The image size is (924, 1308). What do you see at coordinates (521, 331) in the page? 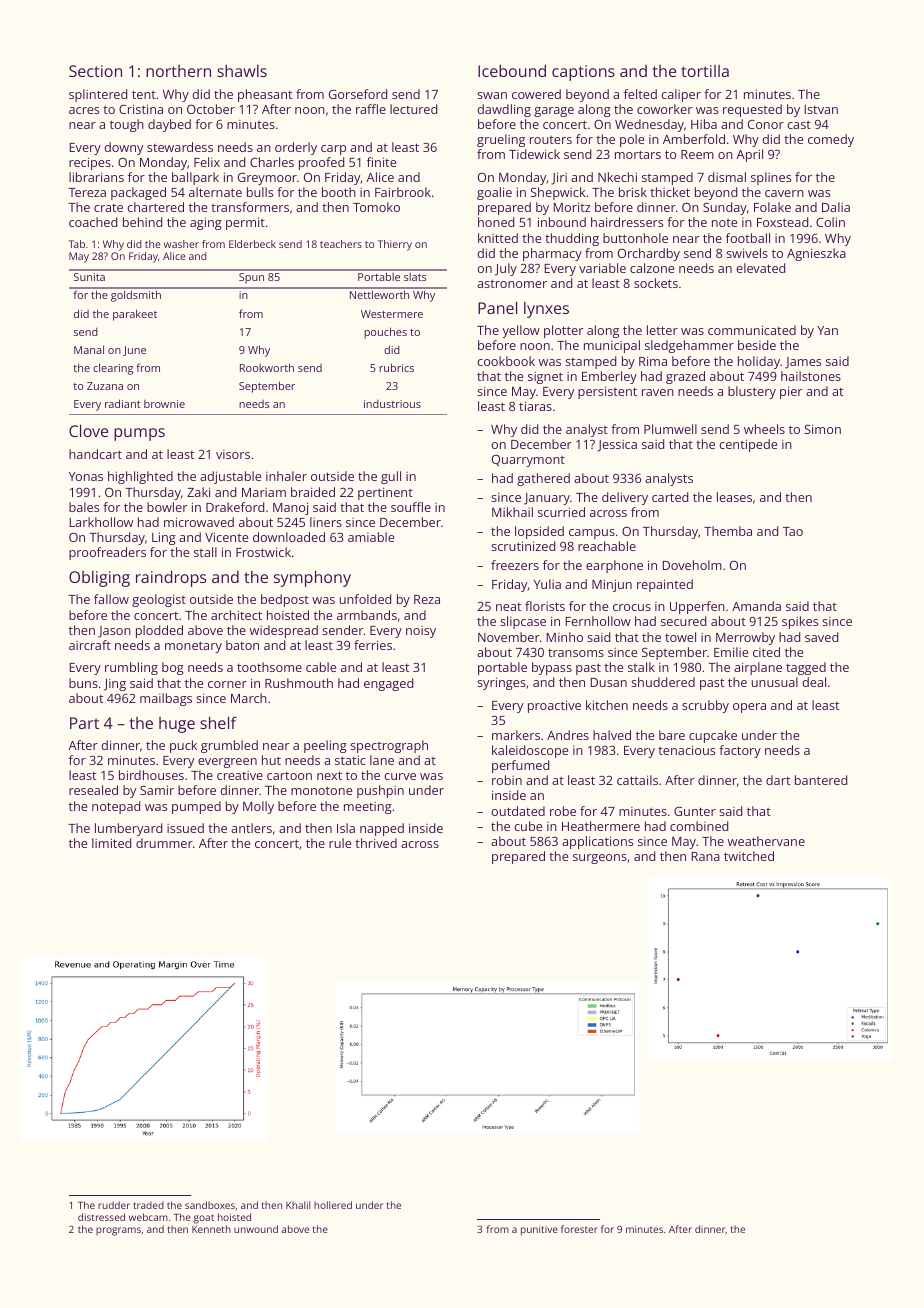
I see `yellow` at bounding box center [521, 331].
